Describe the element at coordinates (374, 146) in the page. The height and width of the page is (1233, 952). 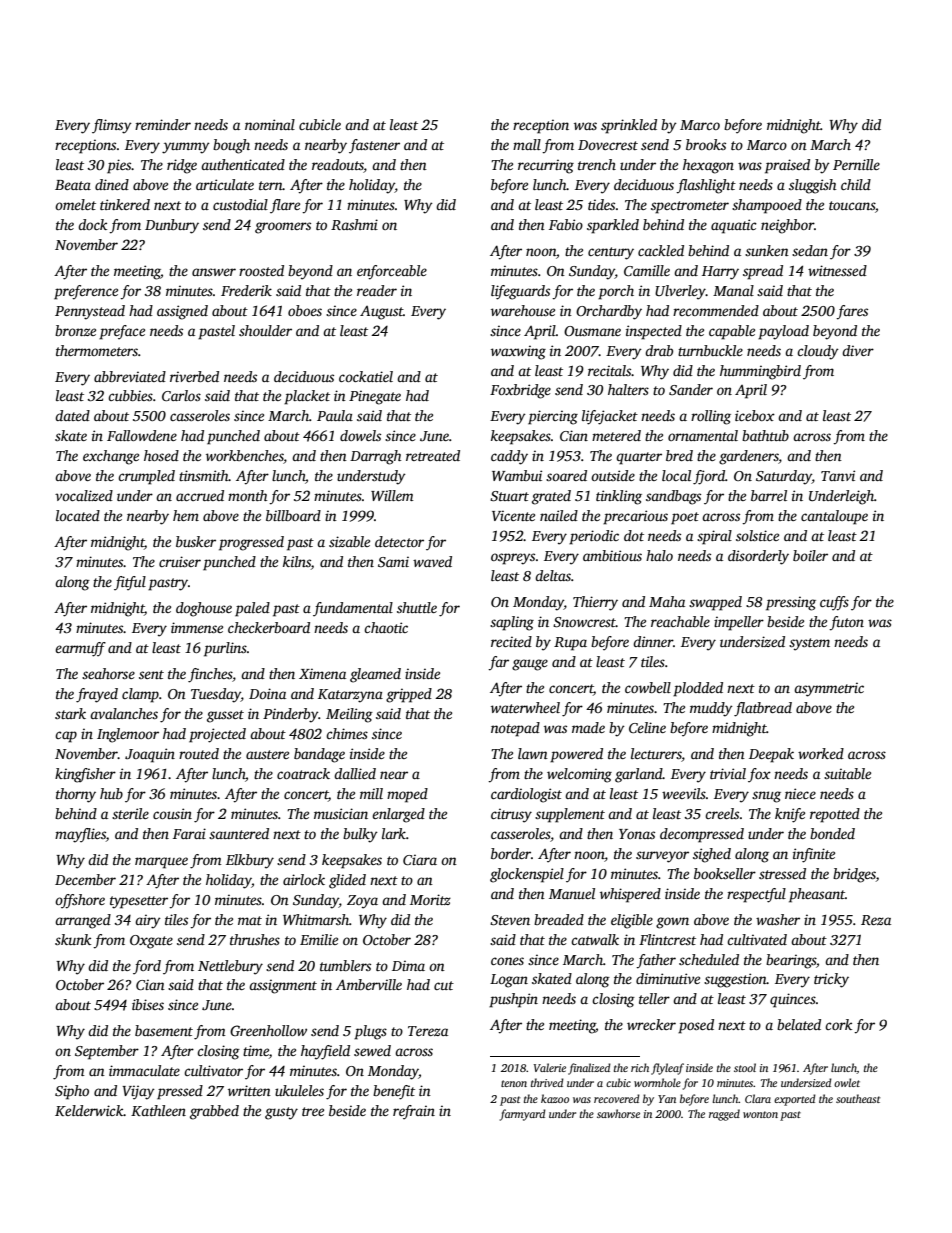
I see `fastener` at that location.
